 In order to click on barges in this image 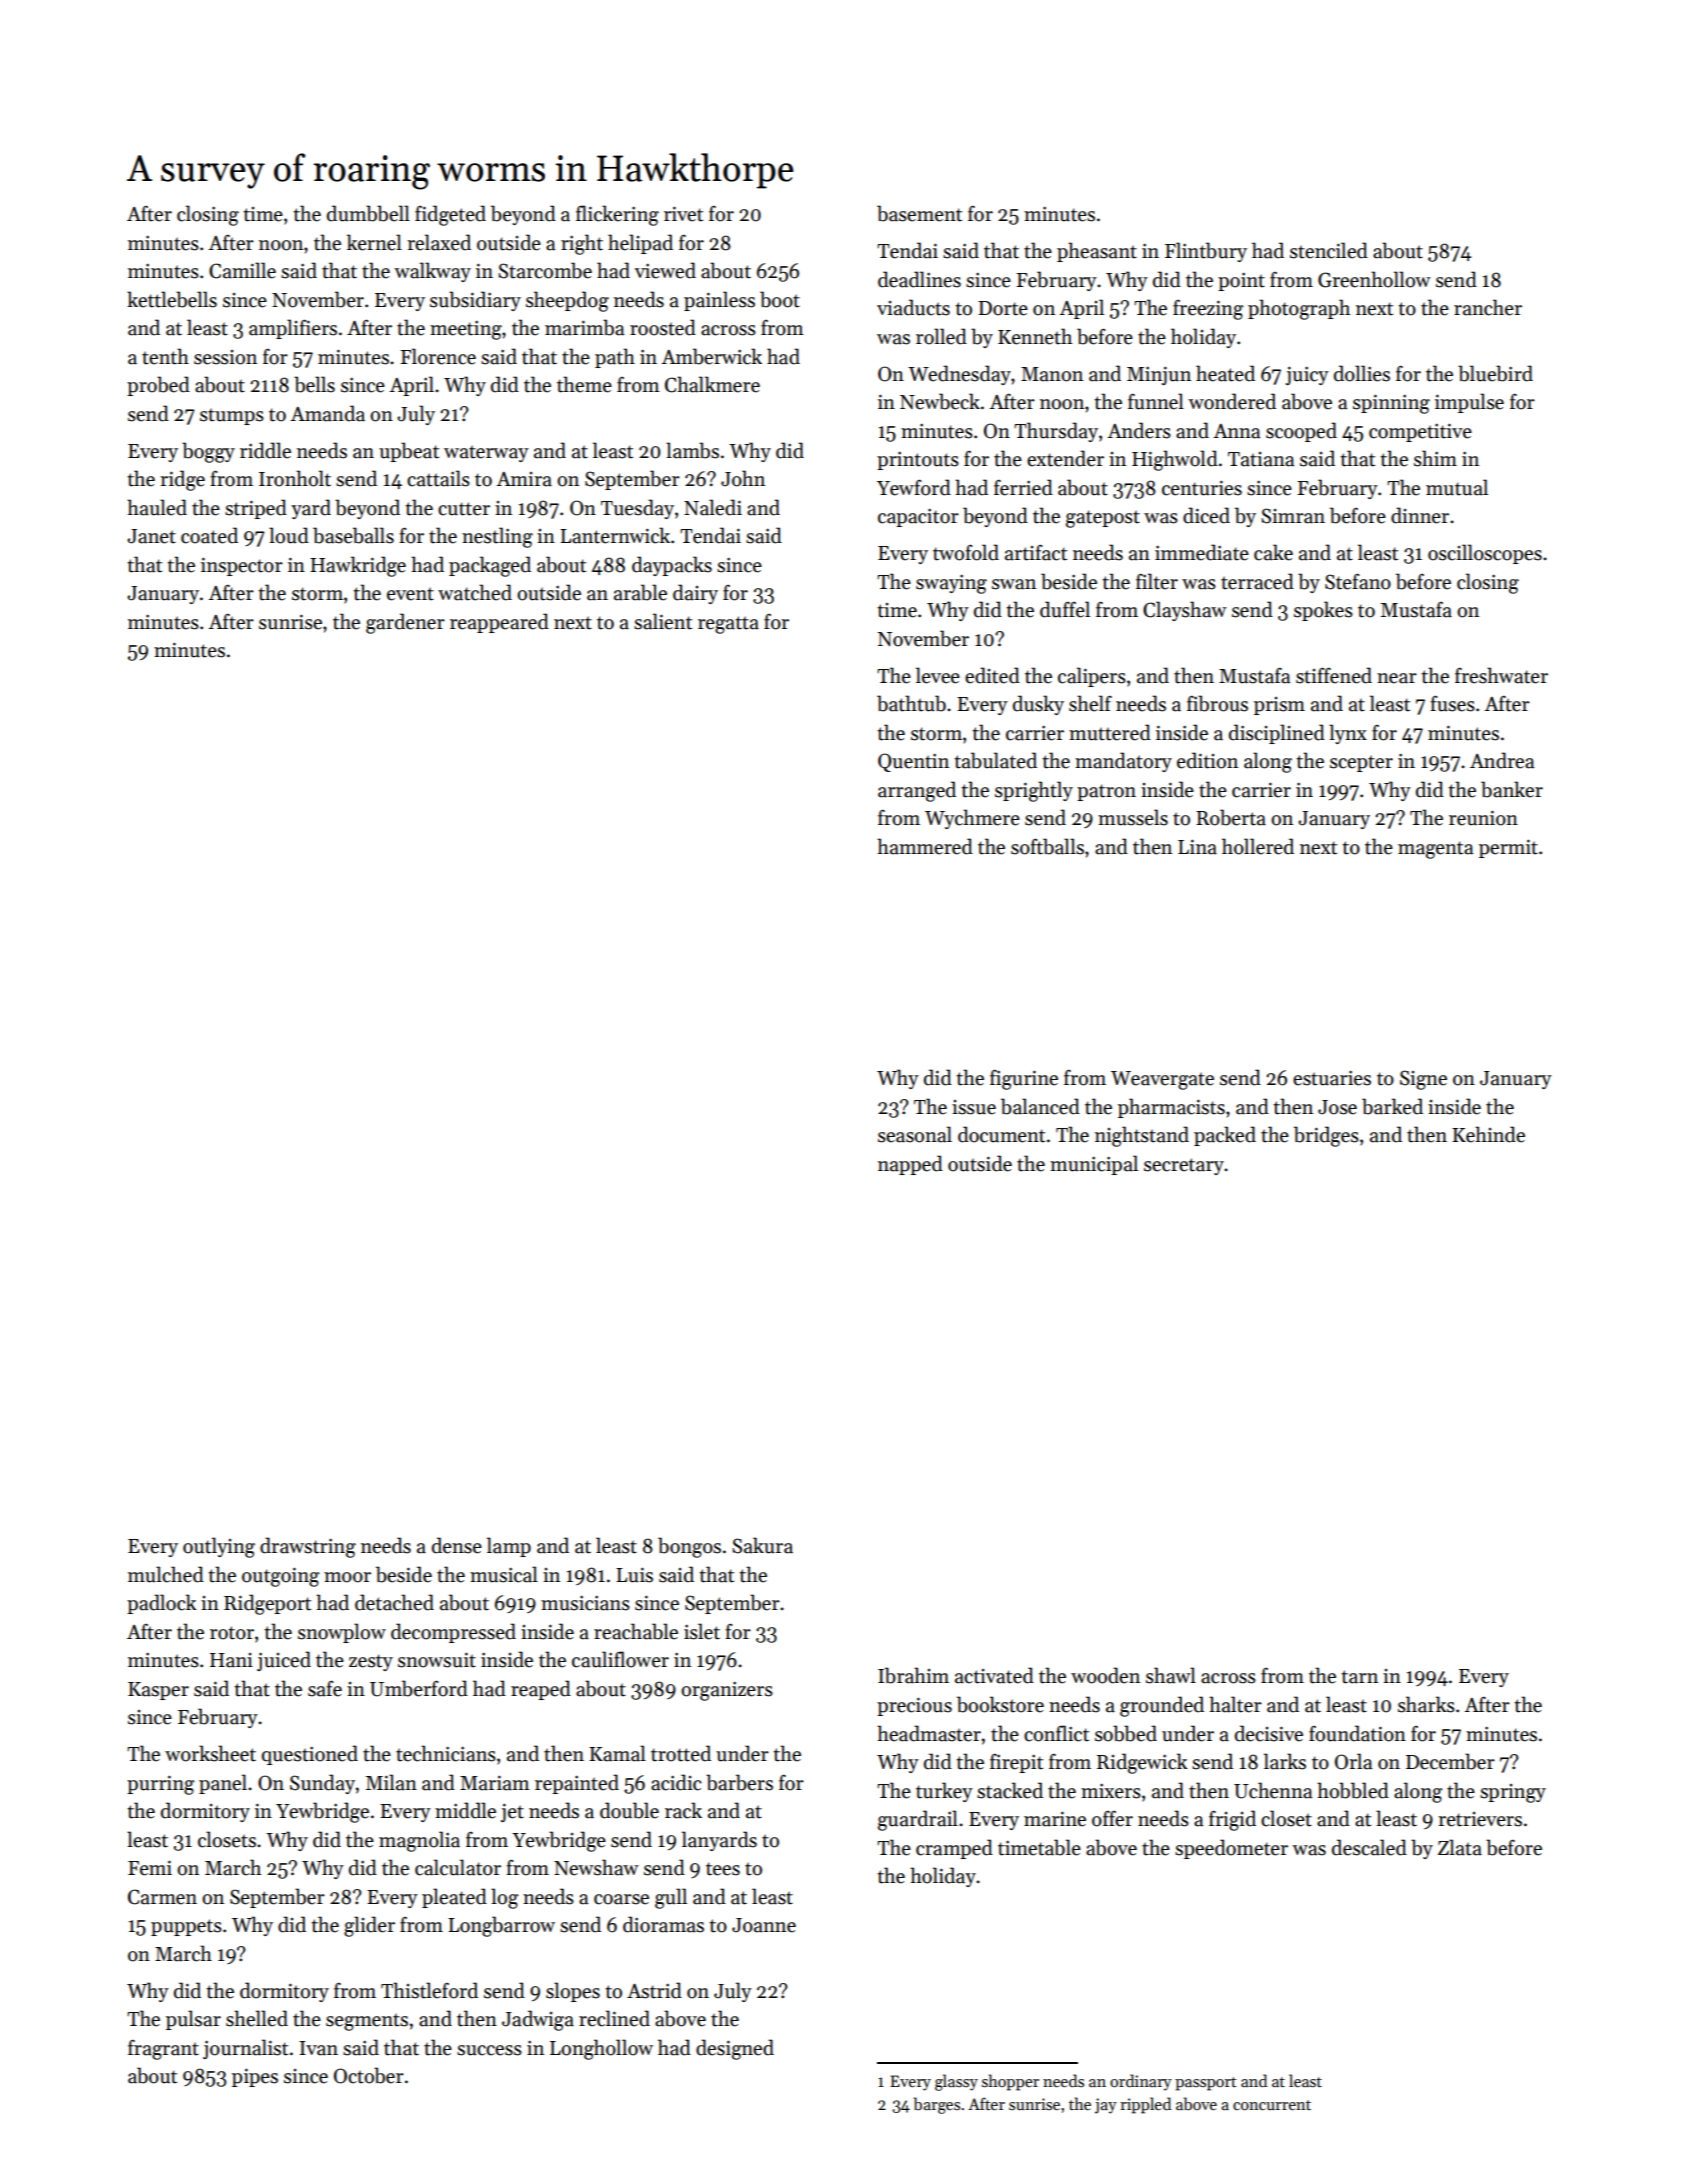, I will do `click(937, 2105)`.
